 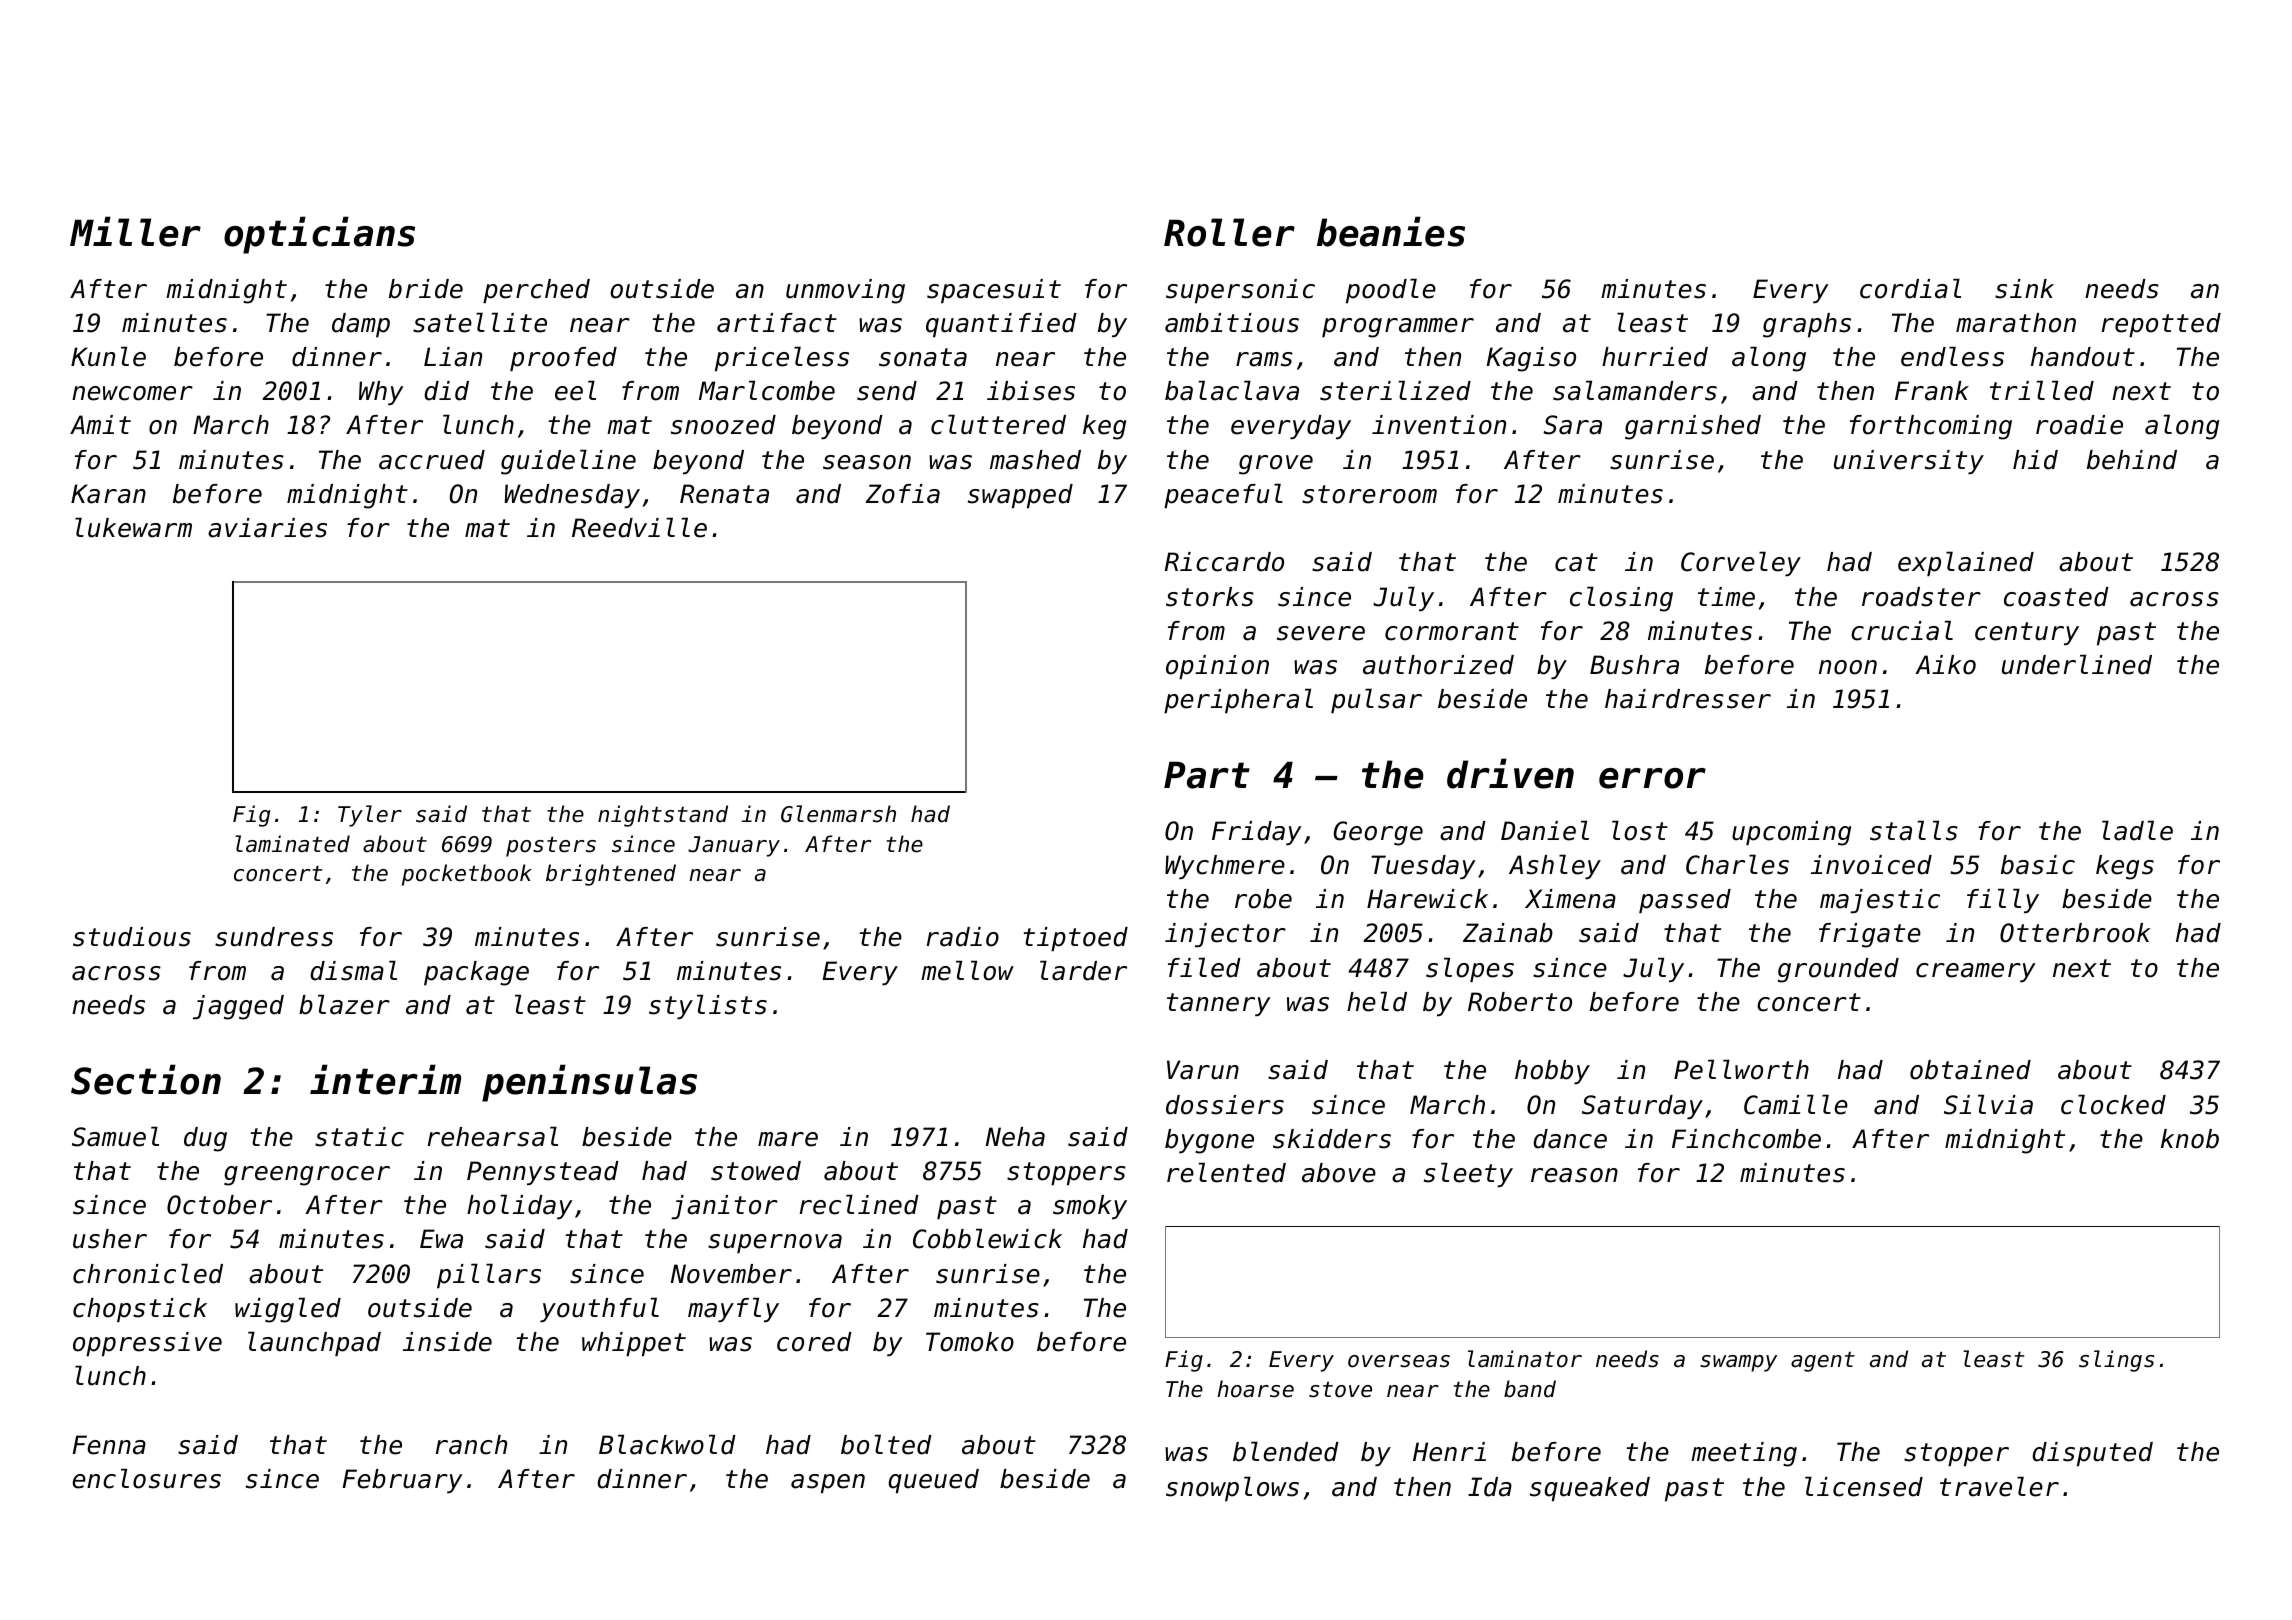 What do you see at coordinates (1391, 231) in the screenshot?
I see `beanies` at bounding box center [1391, 231].
